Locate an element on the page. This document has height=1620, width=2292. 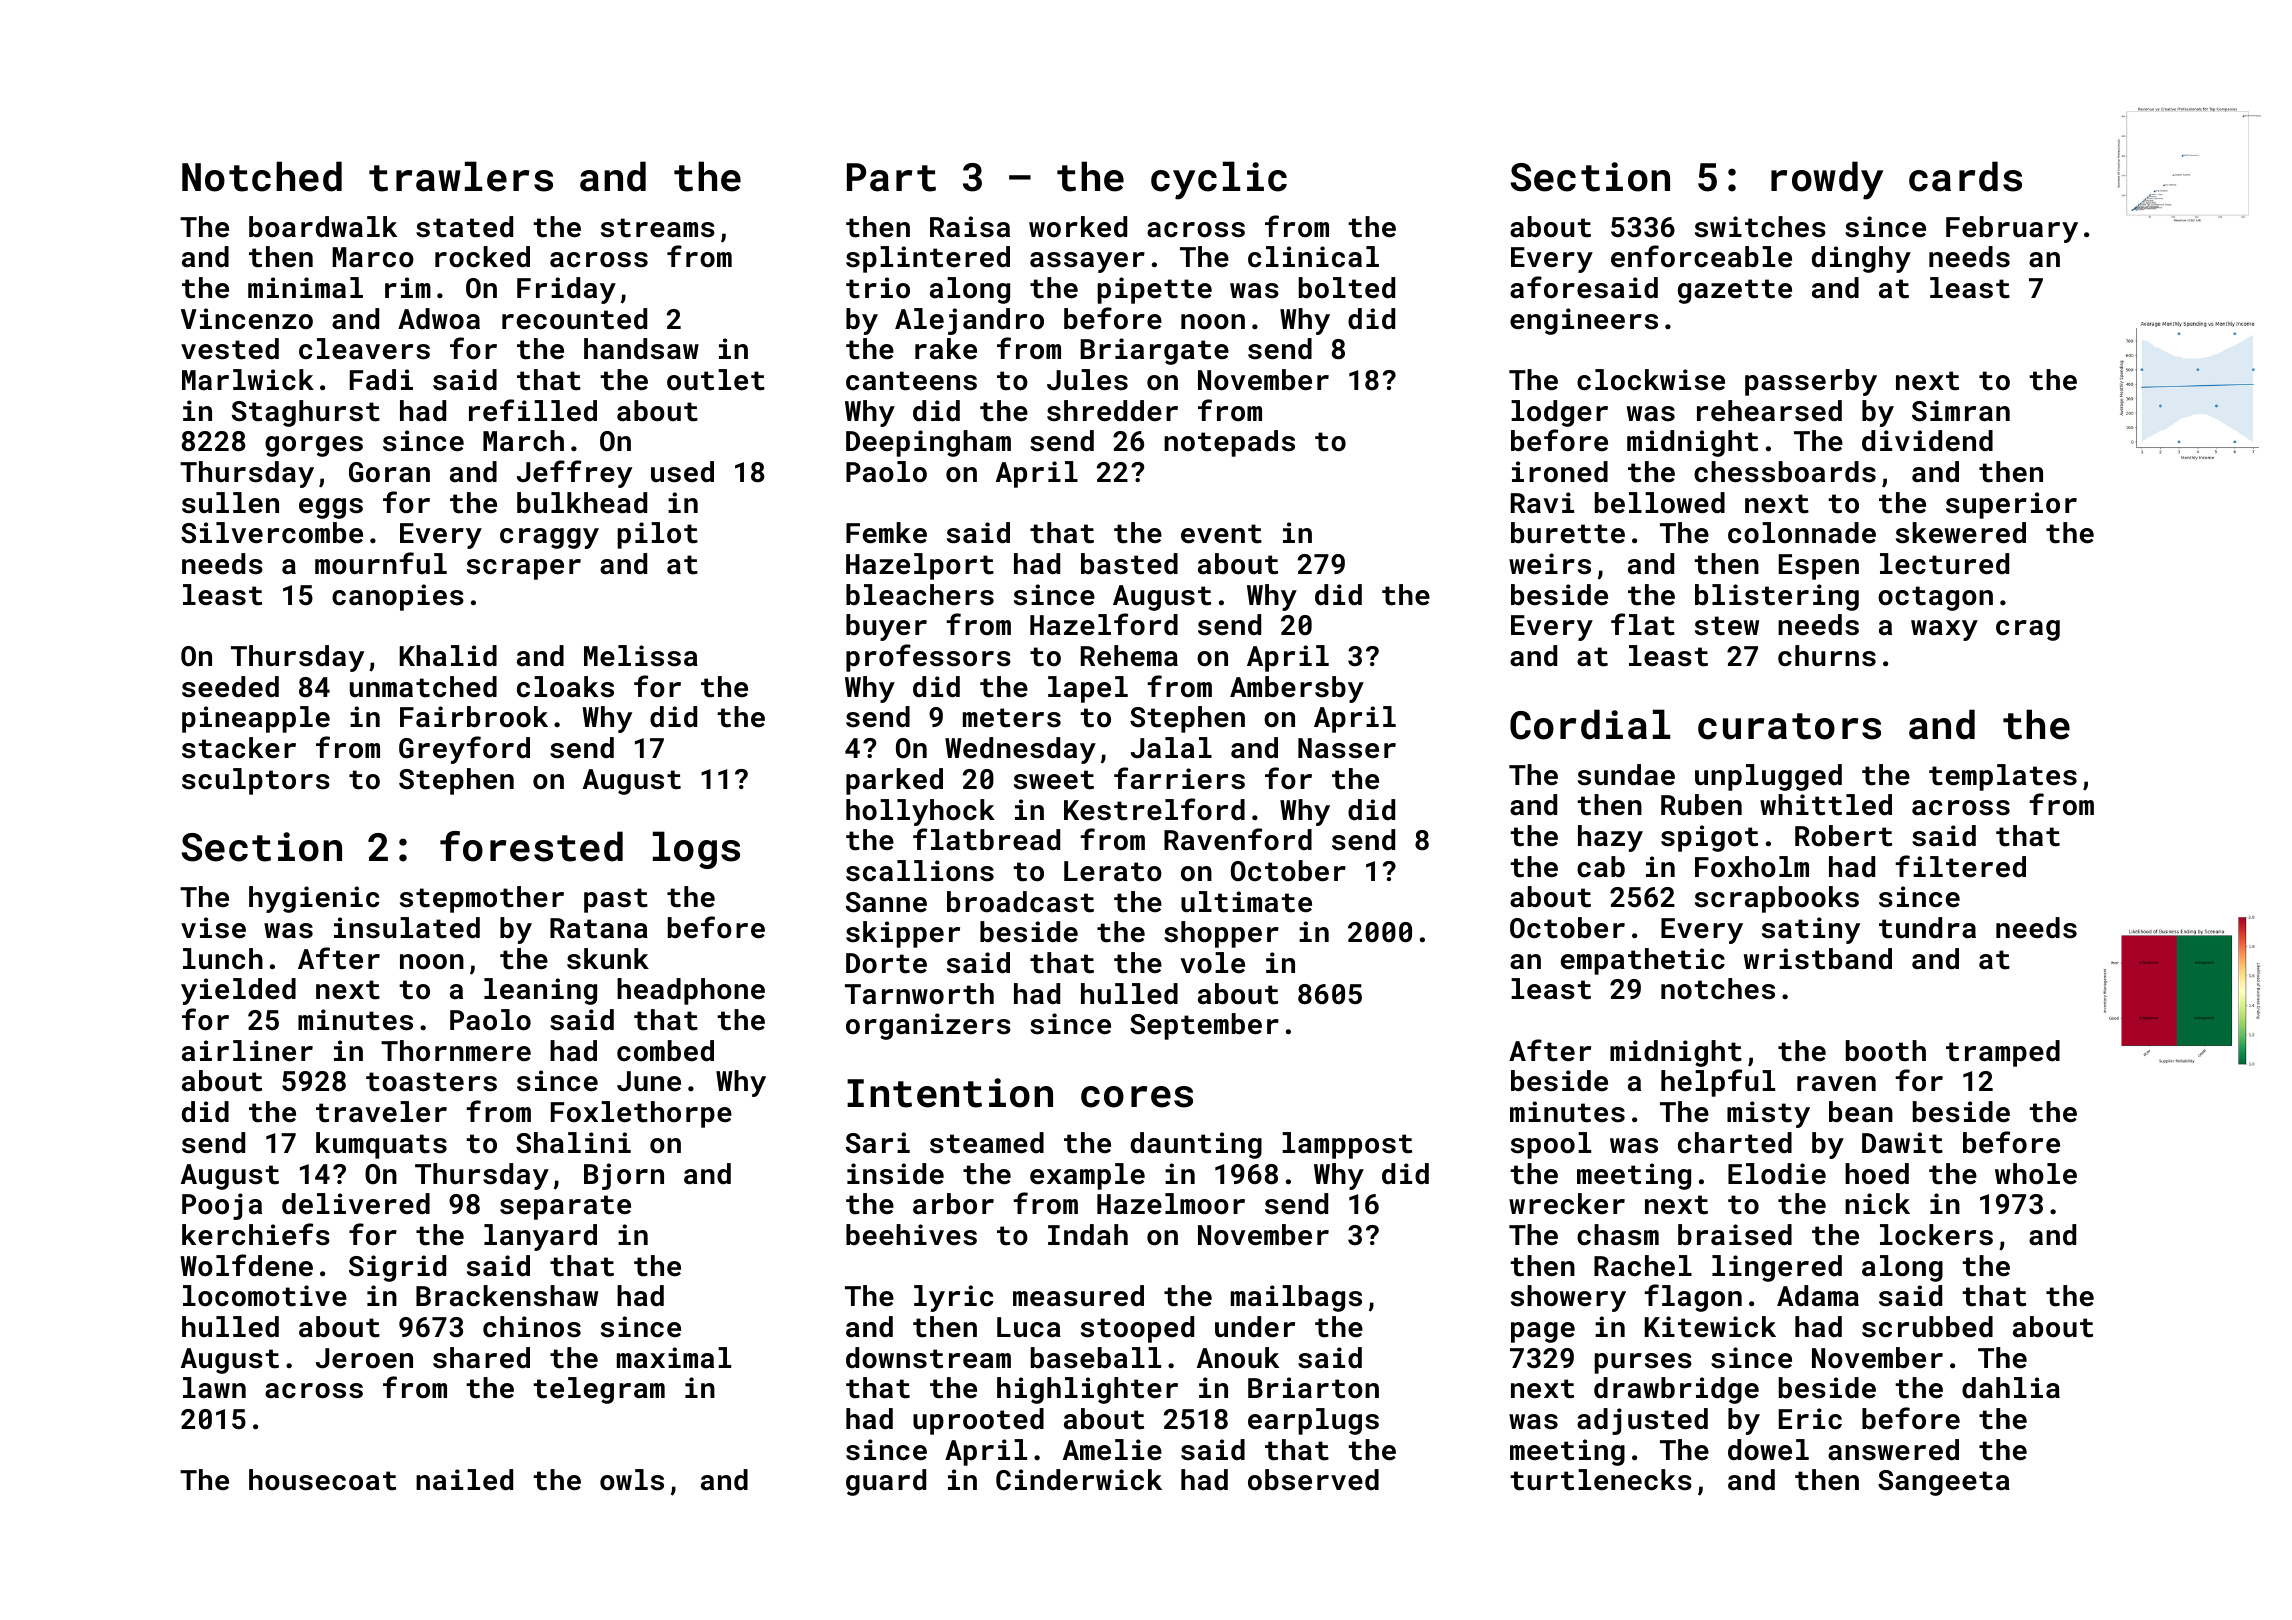
cyclic is located at coordinates (1219, 180).
